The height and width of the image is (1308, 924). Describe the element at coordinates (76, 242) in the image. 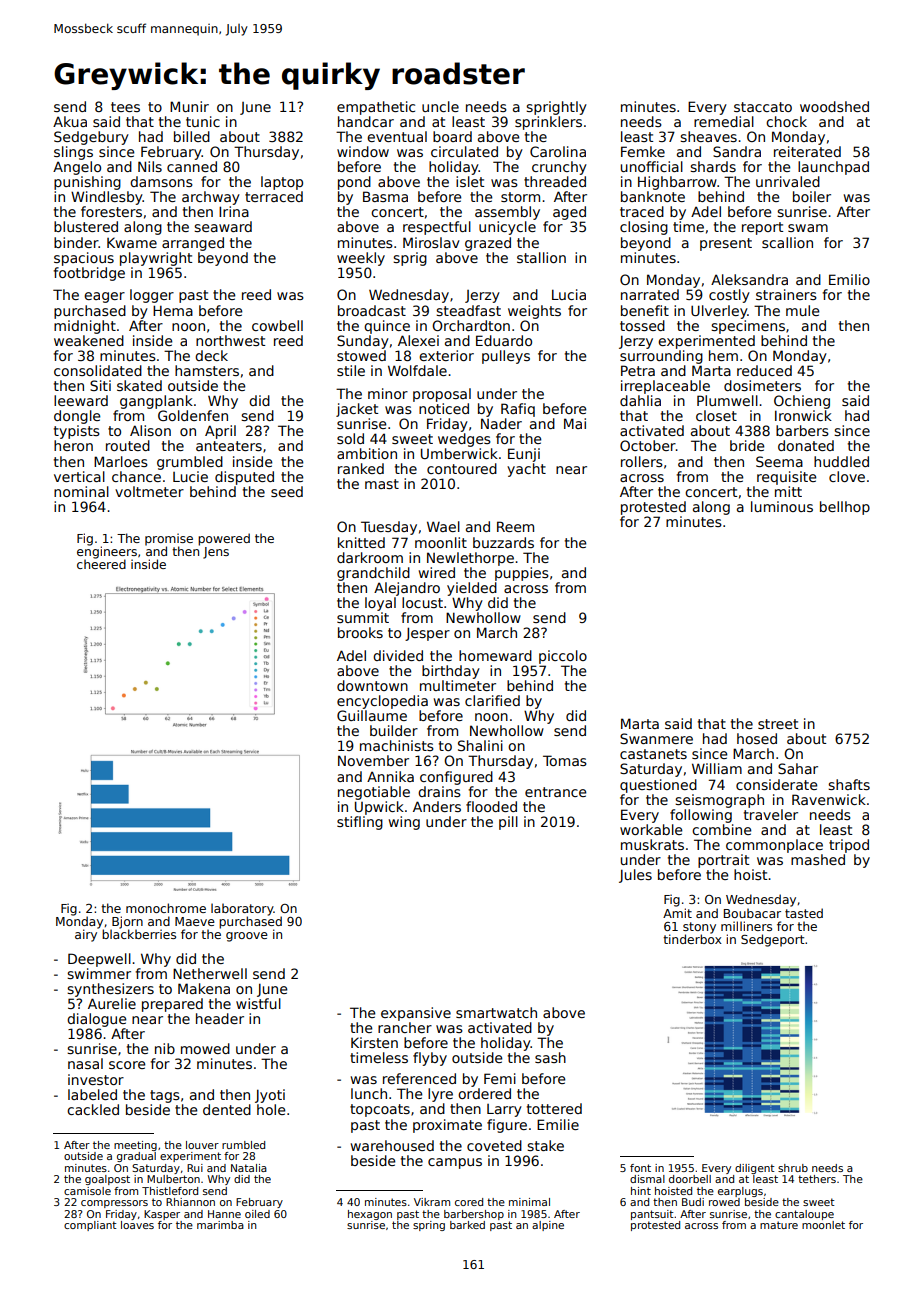

I see `binder` at that location.
